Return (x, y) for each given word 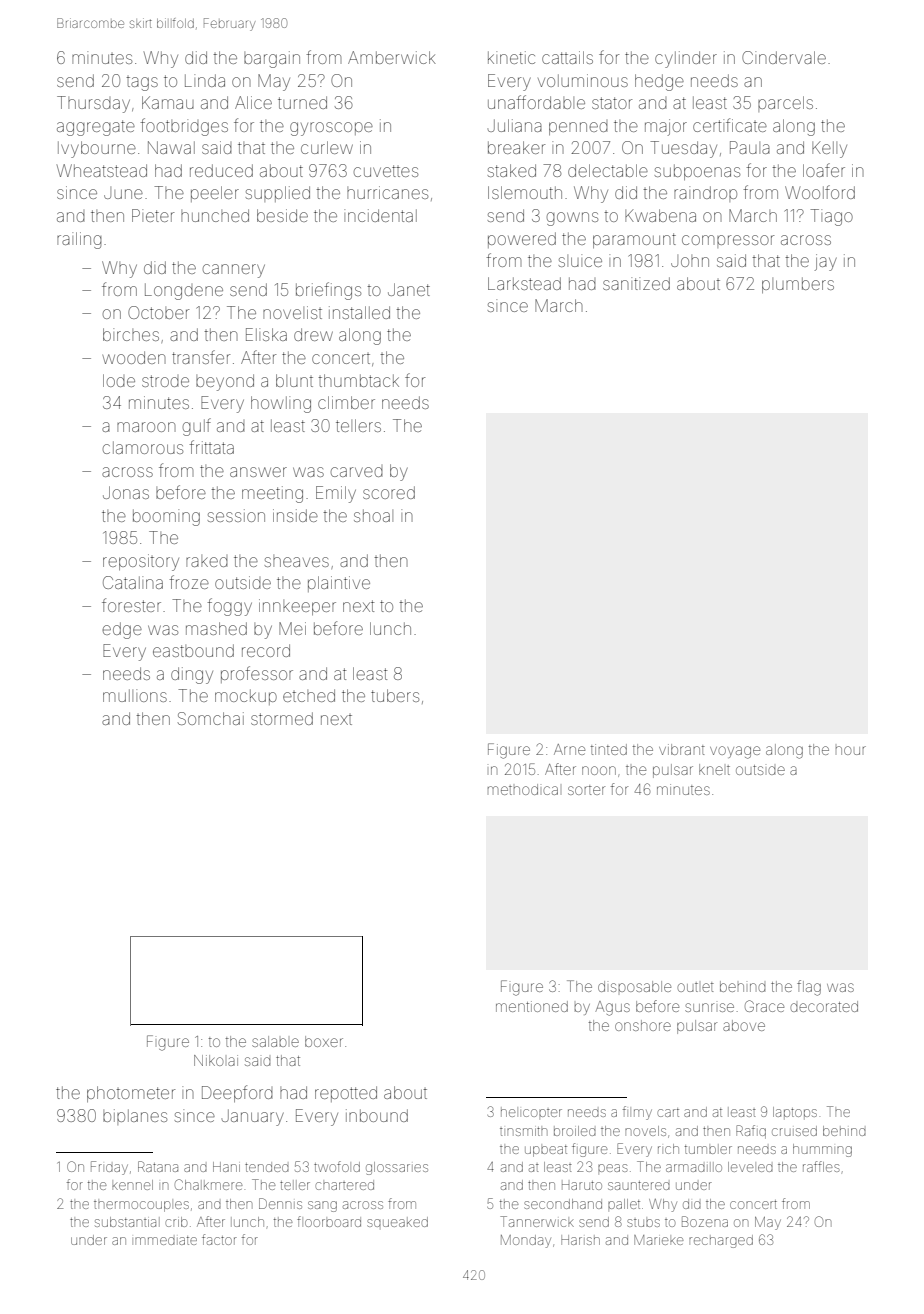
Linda (205, 80)
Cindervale (784, 57)
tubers (395, 695)
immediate (166, 1240)
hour (851, 750)
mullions (135, 695)
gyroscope (331, 129)
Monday (526, 1241)
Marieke (659, 1240)
